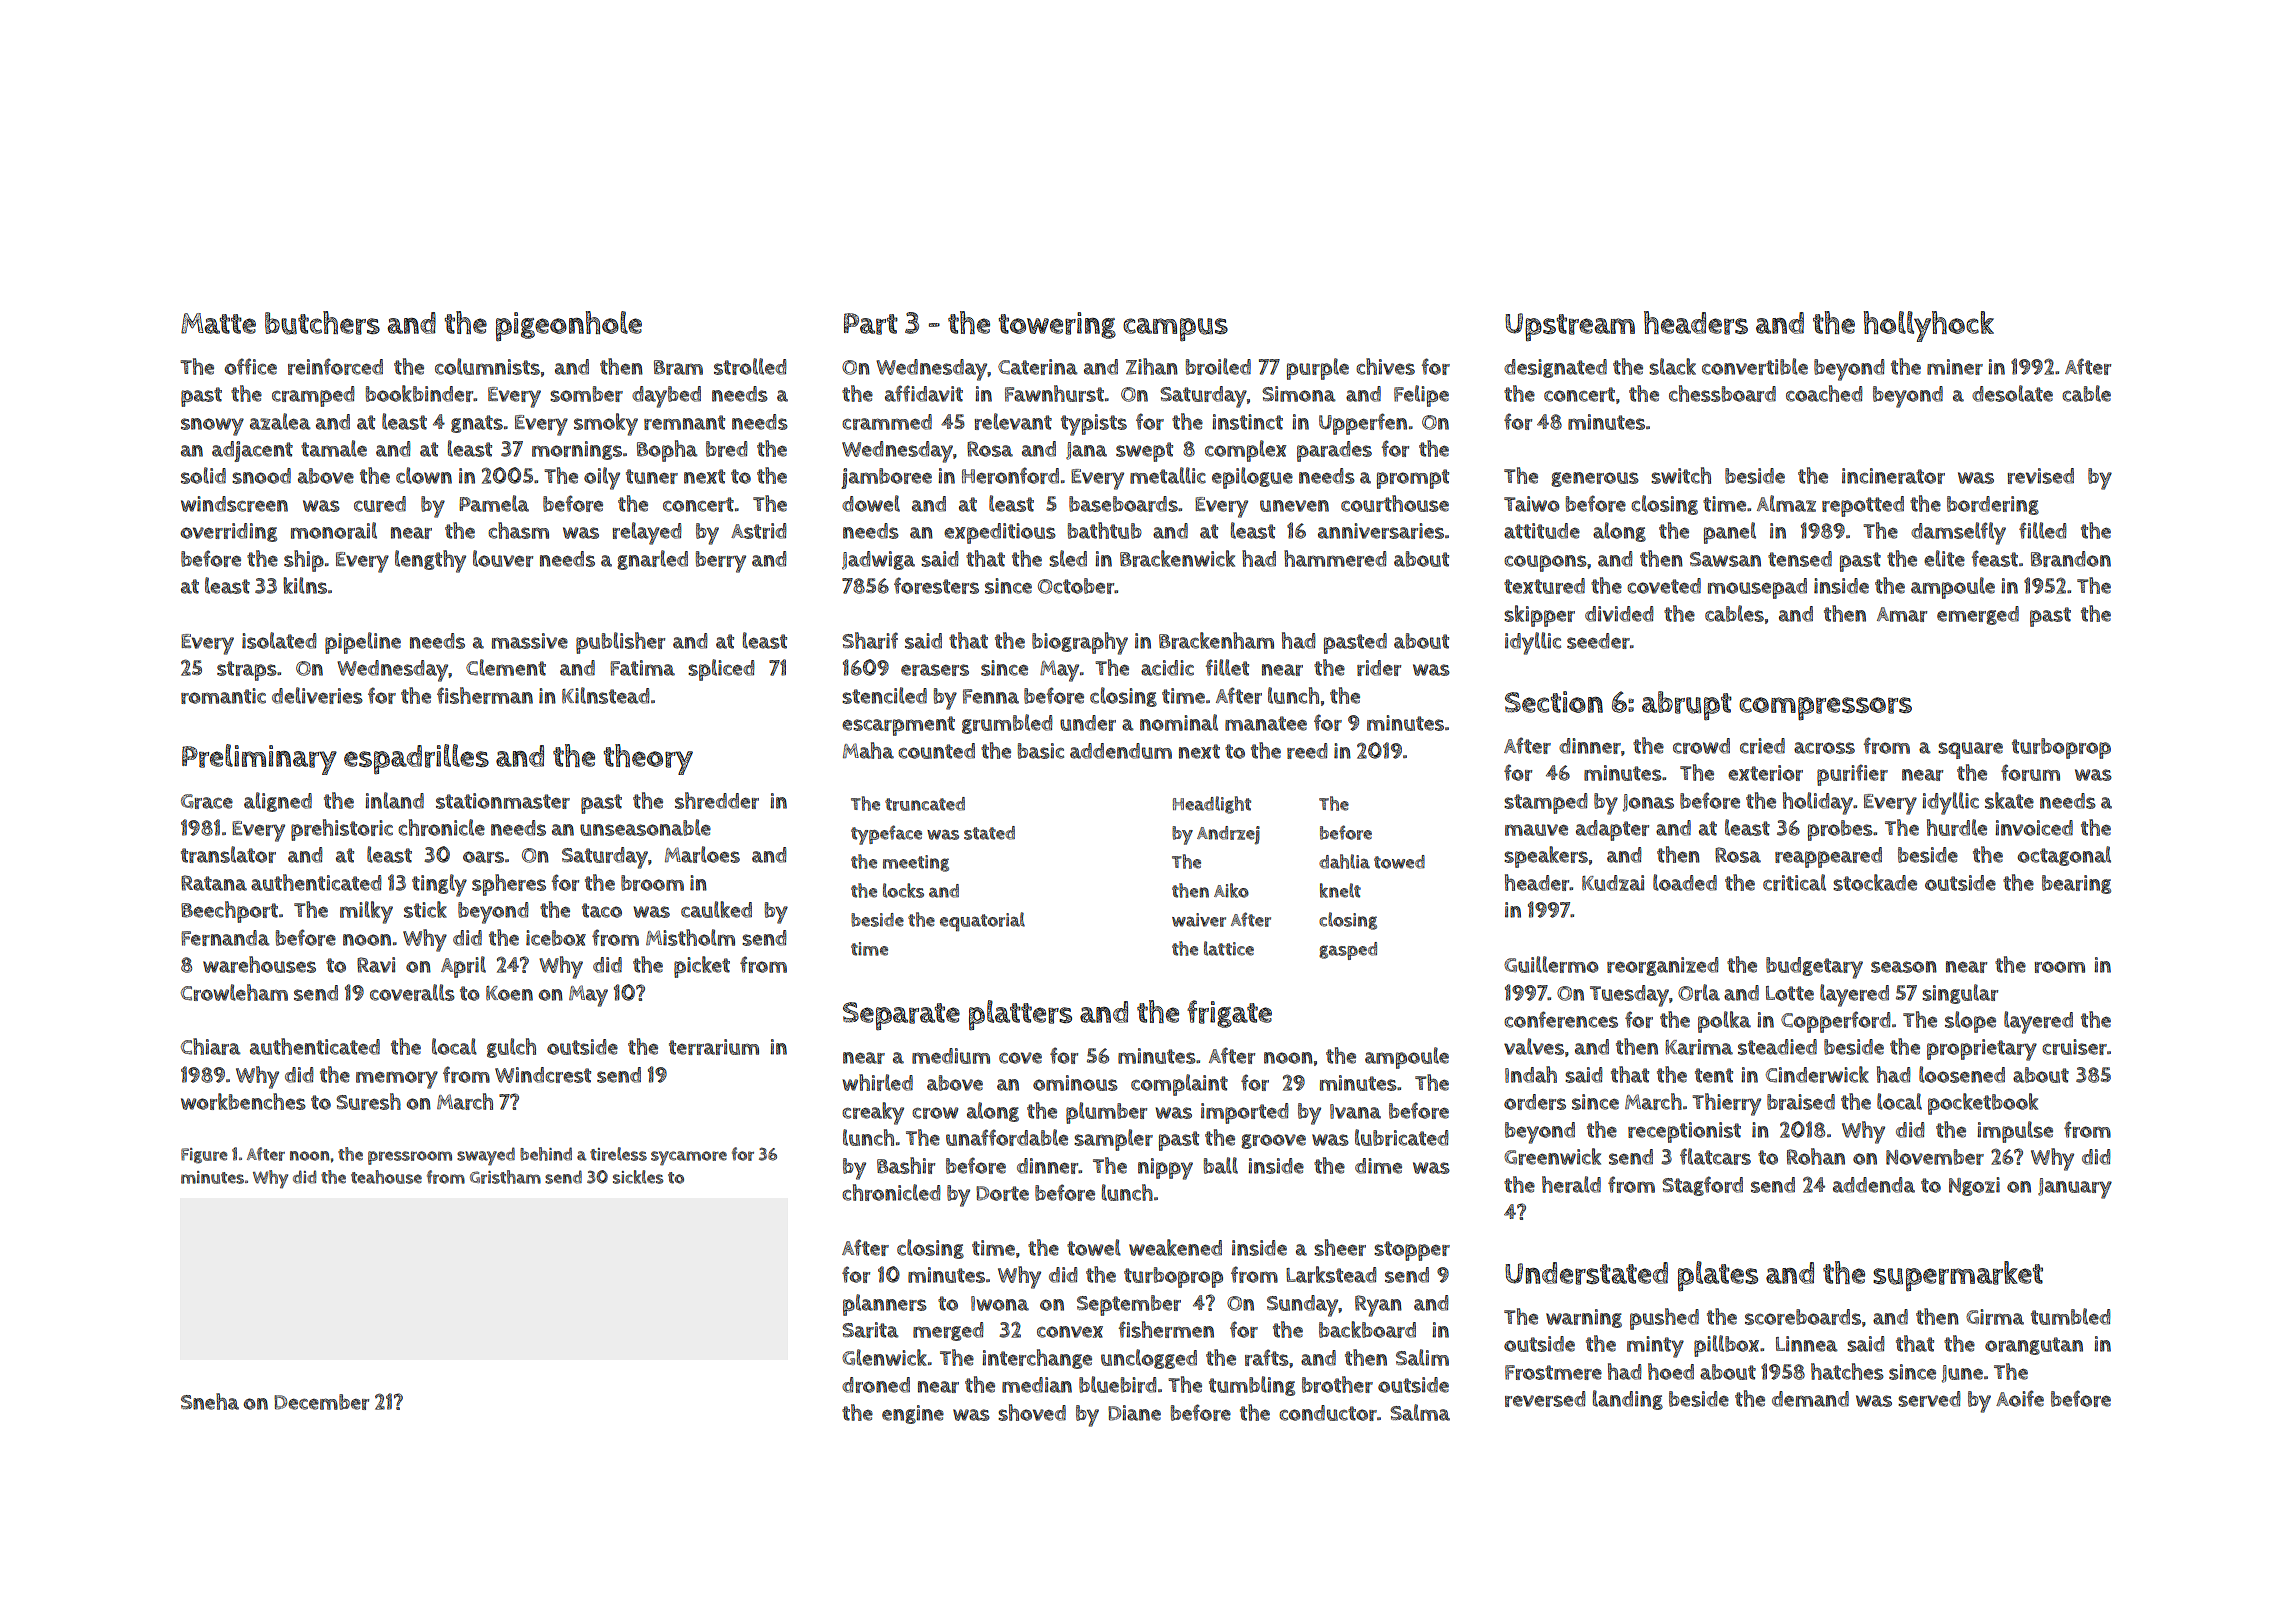 The image size is (2292, 1620). What do you see at coordinates (259, 964) in the screenshot?
I see `warehouses` at bounding box center [259, 964].
